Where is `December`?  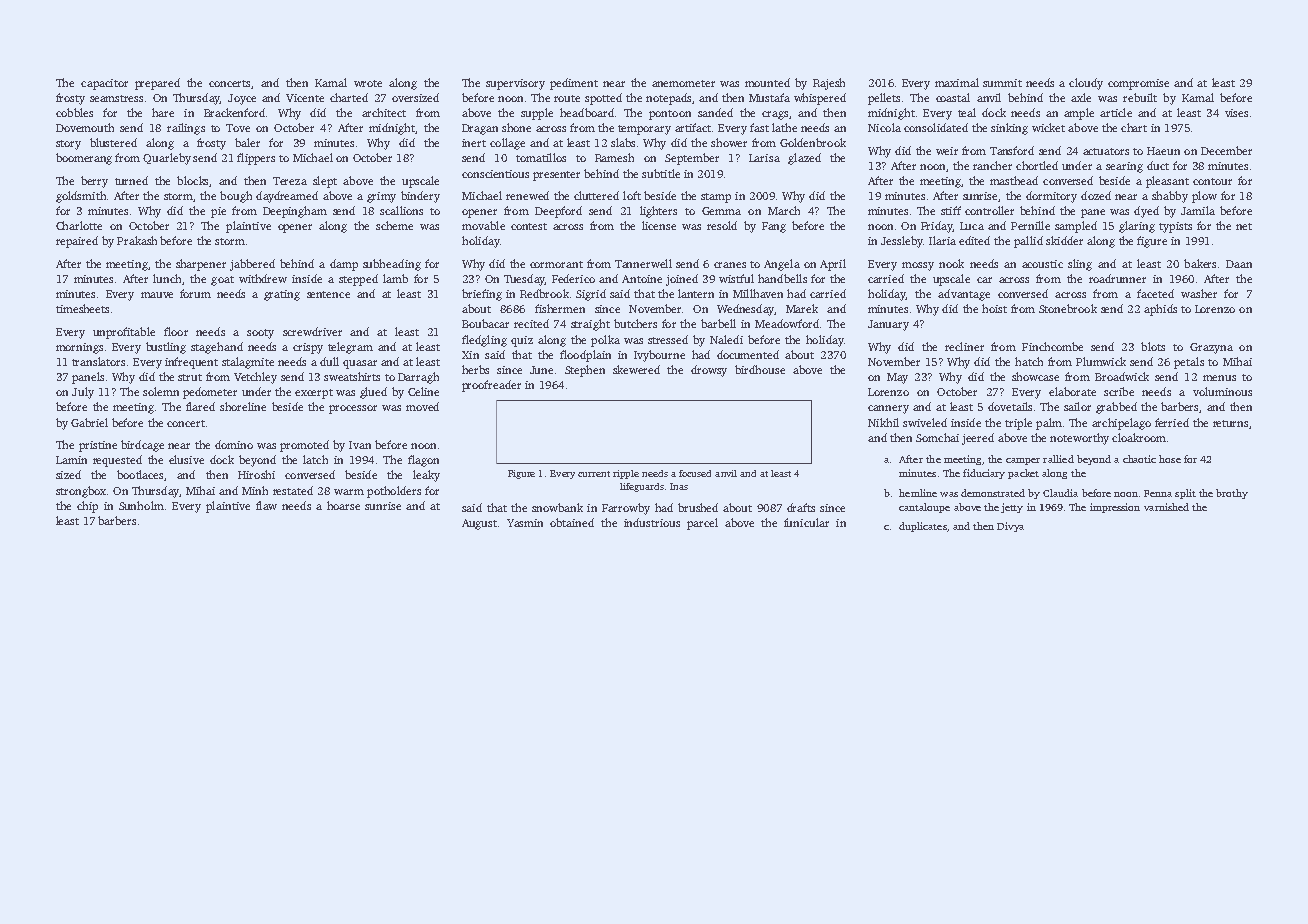 December is located at coordinates (1226, 150).
